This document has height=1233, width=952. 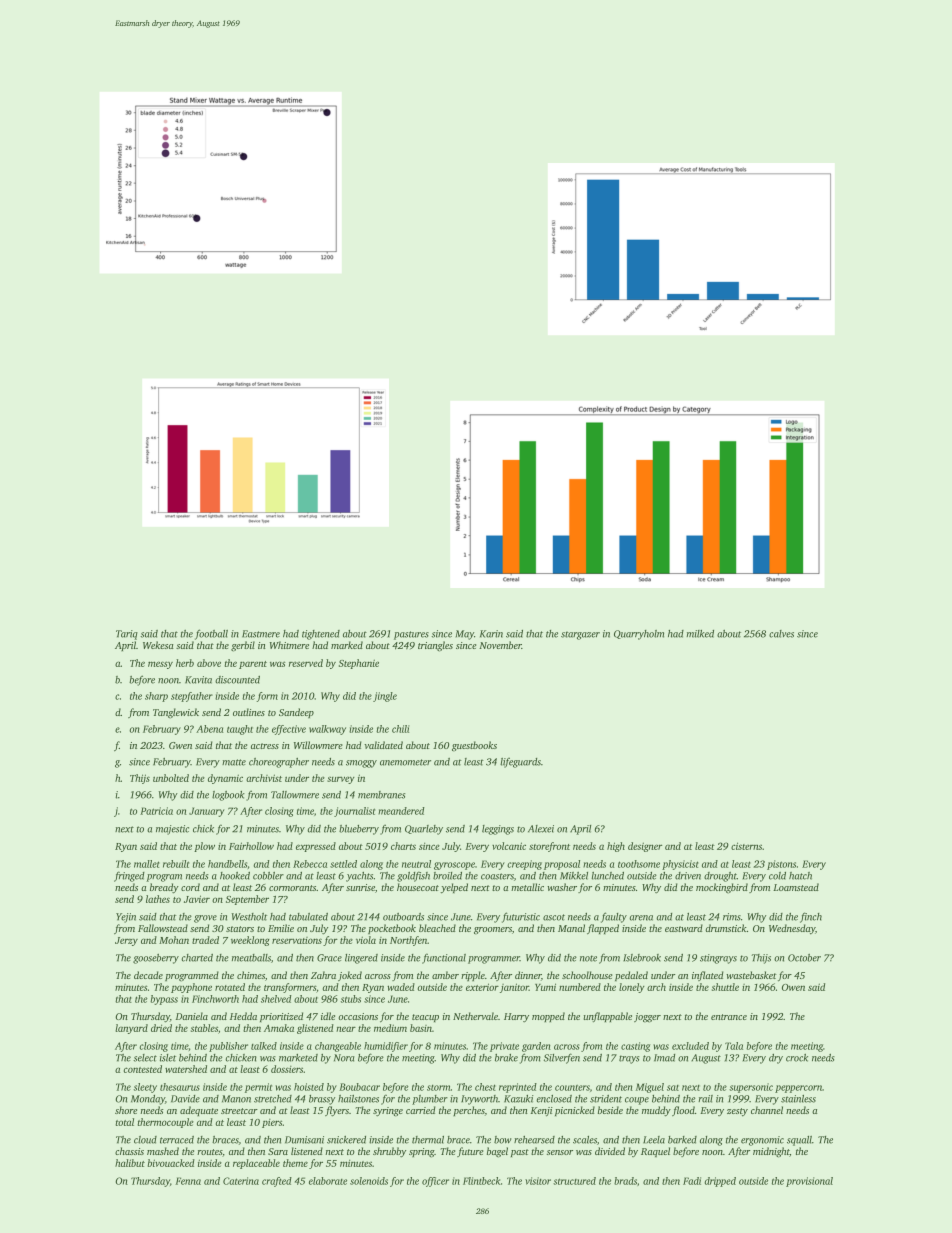 What do you see at coordinates (240, 730) in the document?
I see `taught` at bounding box center [240, 730].
